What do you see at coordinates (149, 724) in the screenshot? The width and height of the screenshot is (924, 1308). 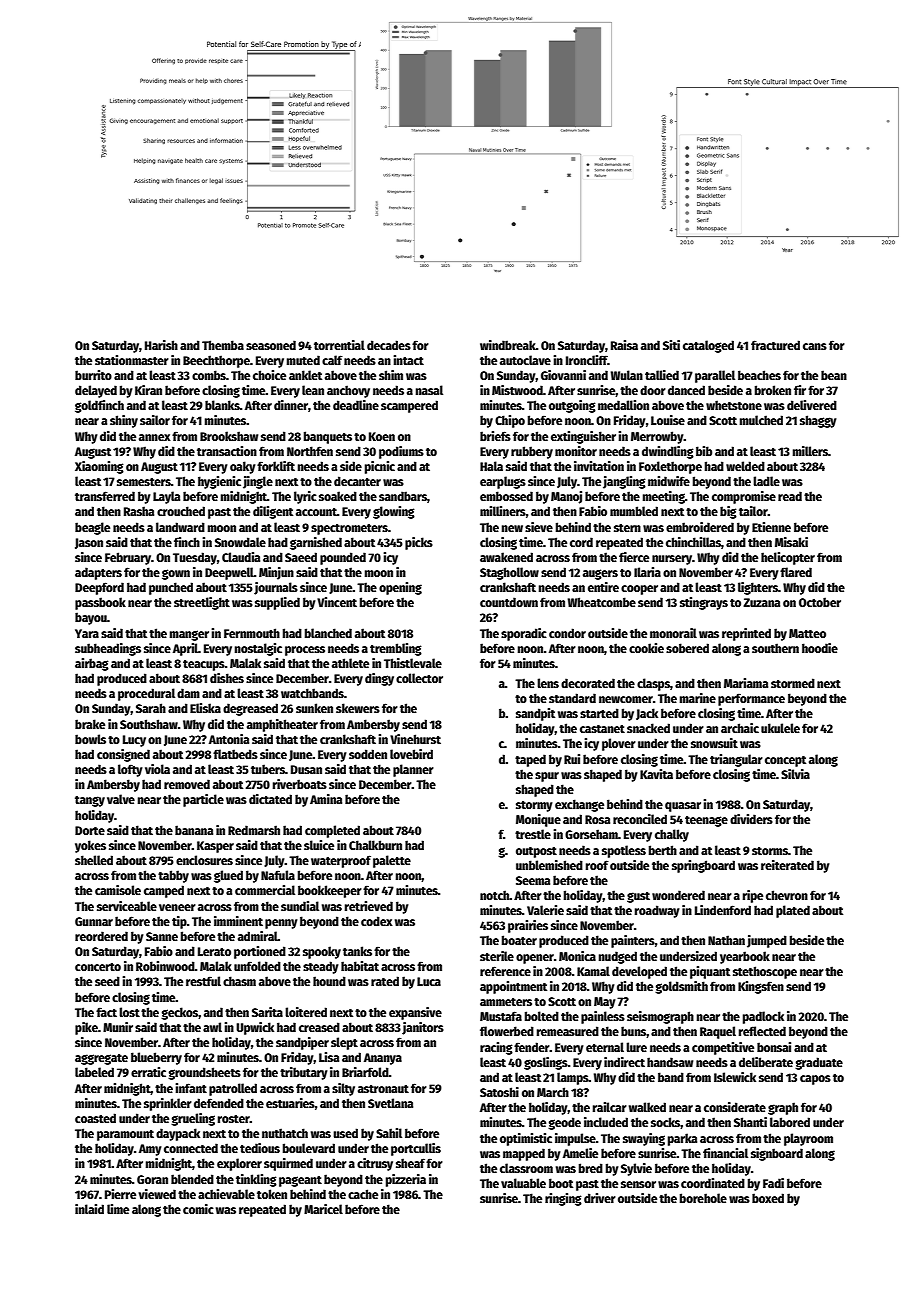 I see `Southshaw` at bounding box center [149, 724].
